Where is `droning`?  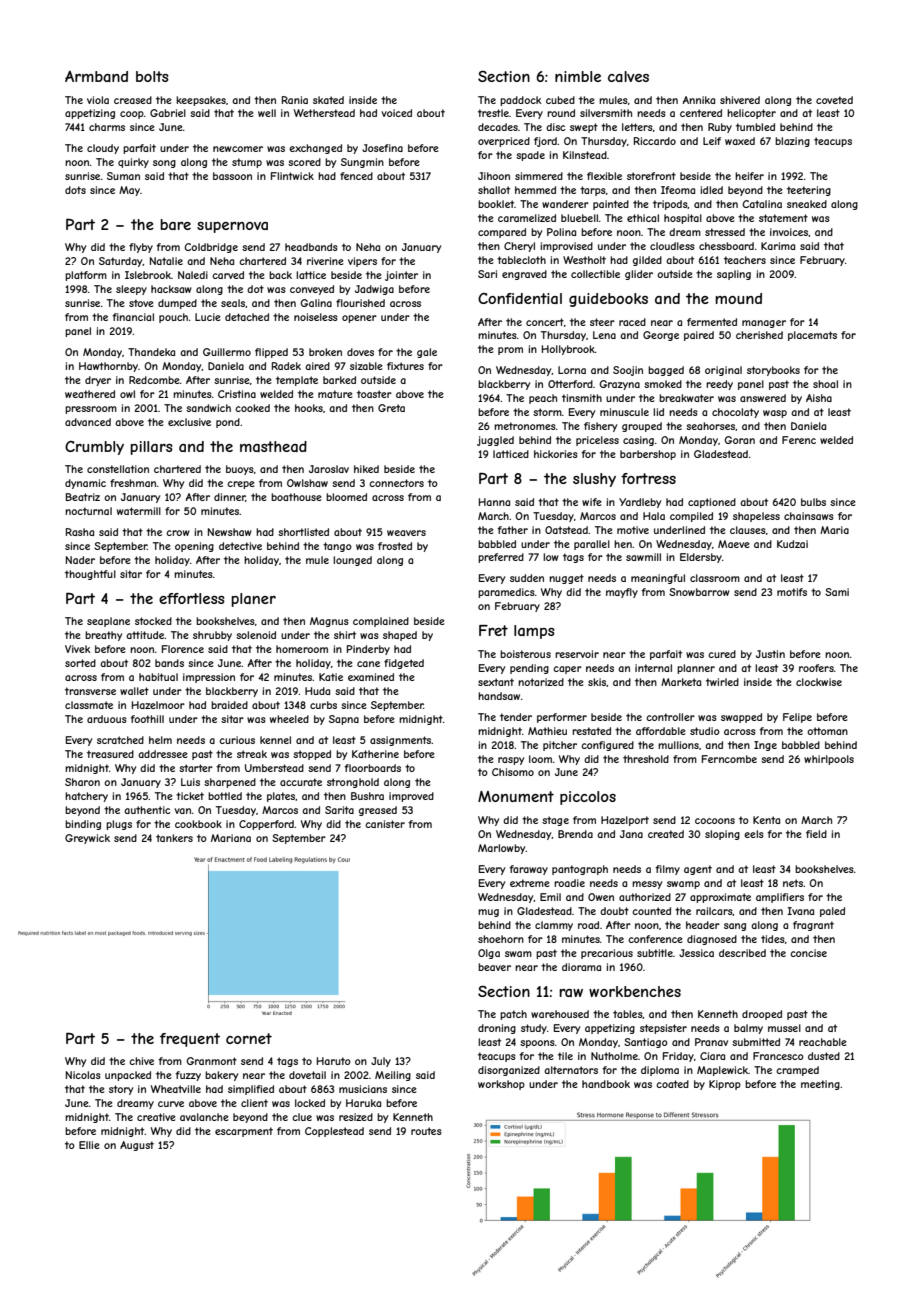 droning is located at coordinates (497, 1029).
